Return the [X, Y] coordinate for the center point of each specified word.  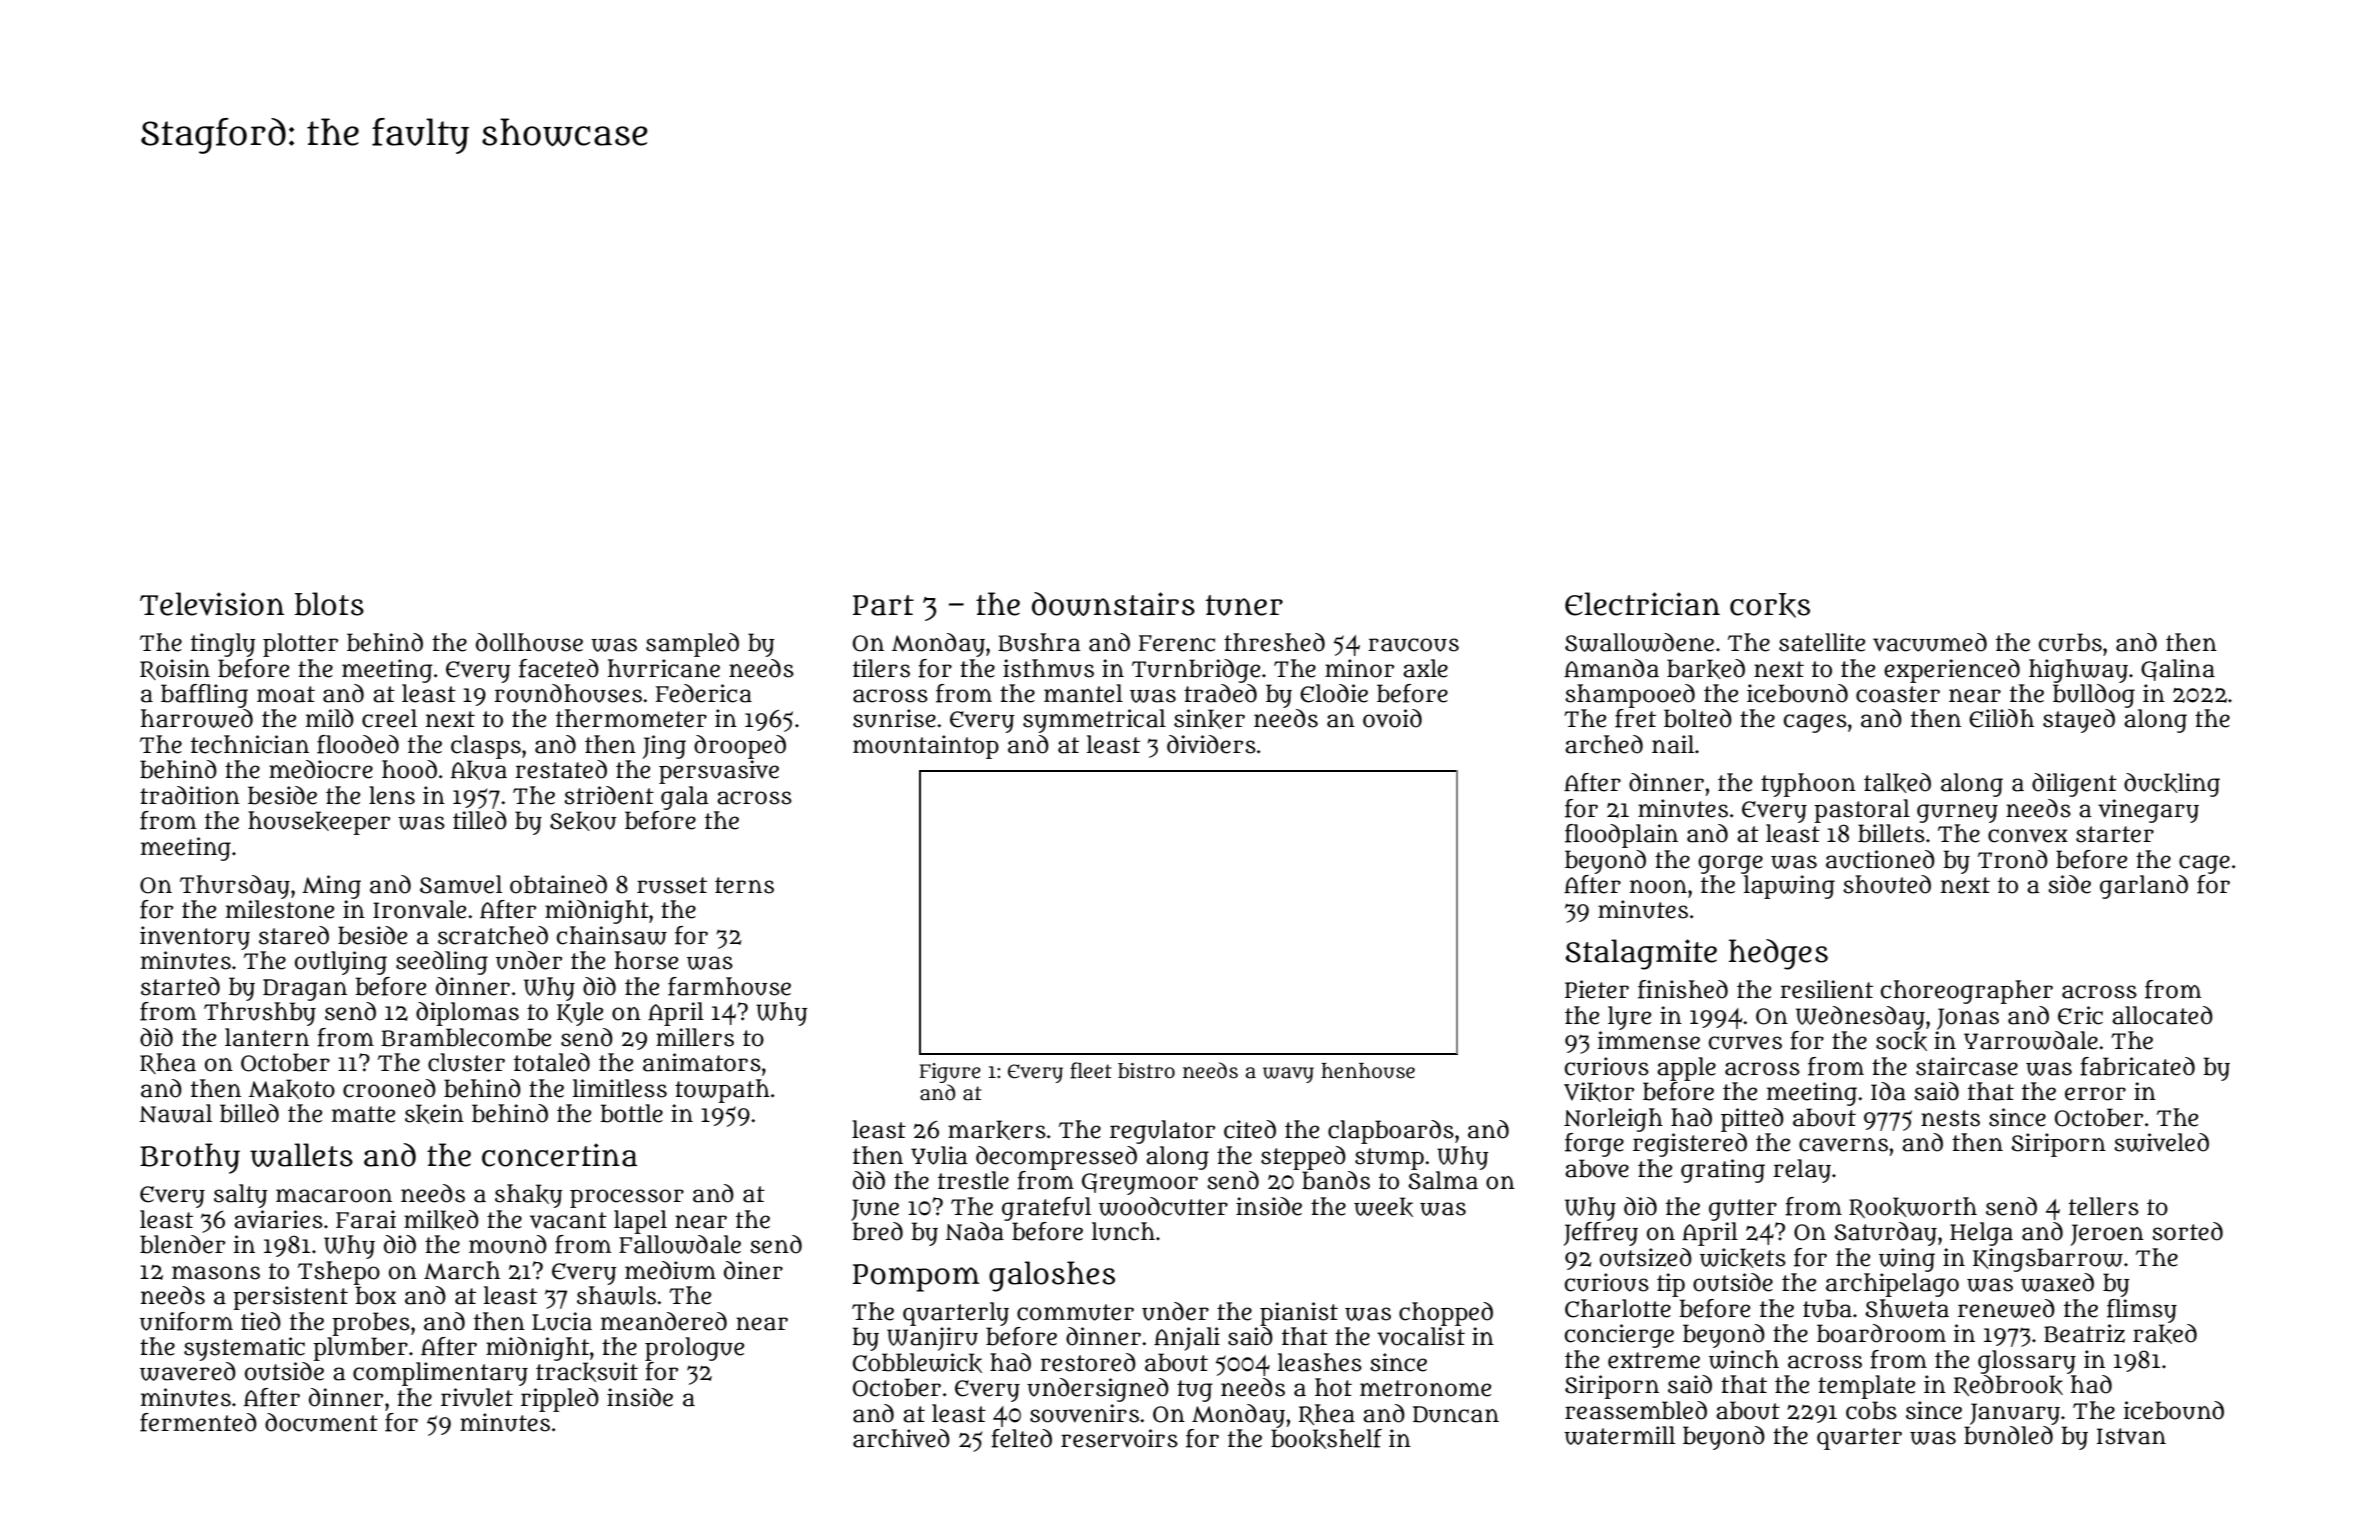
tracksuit [587, 1372]
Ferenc [1177, 643]
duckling [2172, 785]
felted [1021, 1438]
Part [883, 605]
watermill [1619, 1435]
